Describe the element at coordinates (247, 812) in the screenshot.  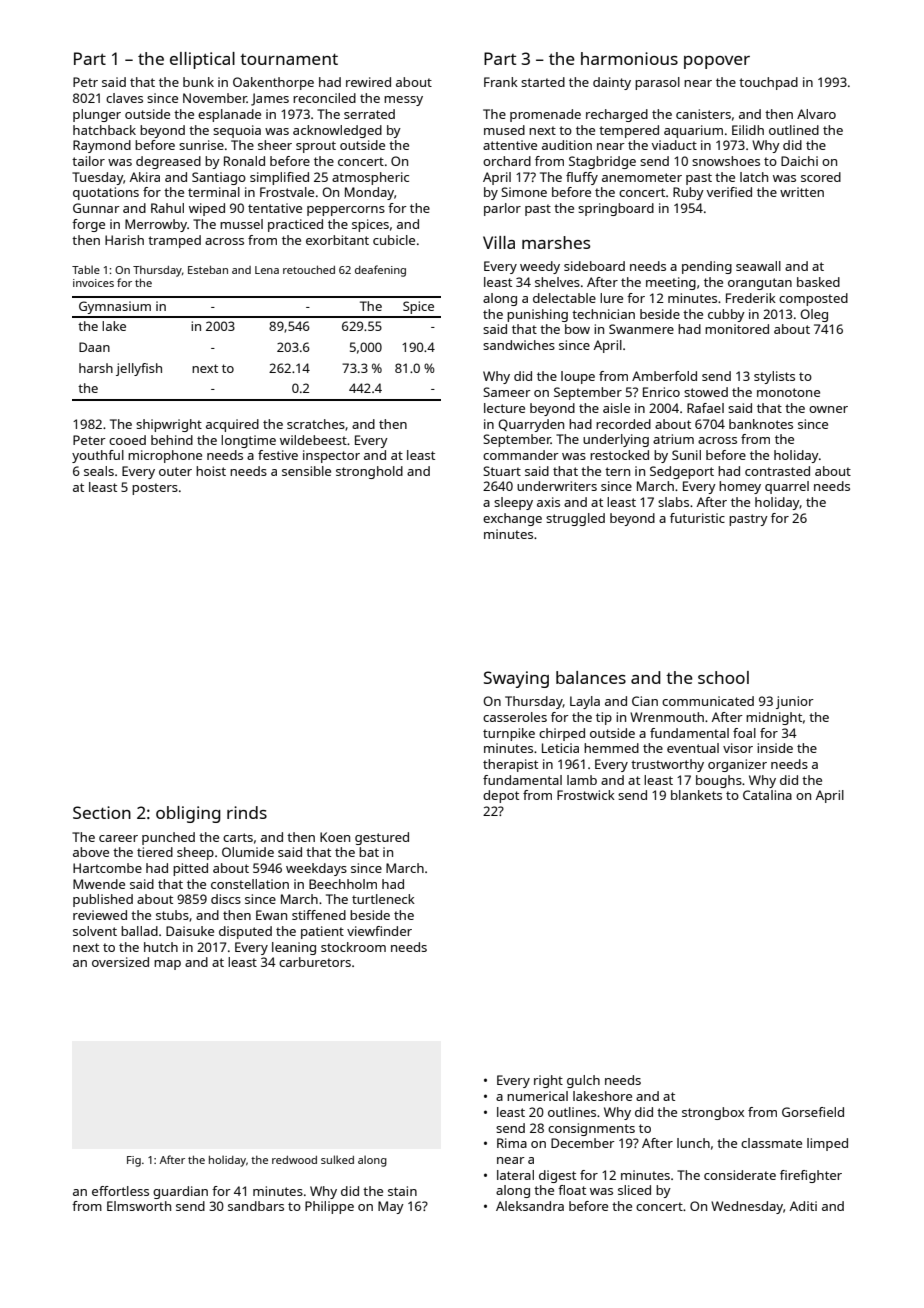
I see `rinds` at that location.
